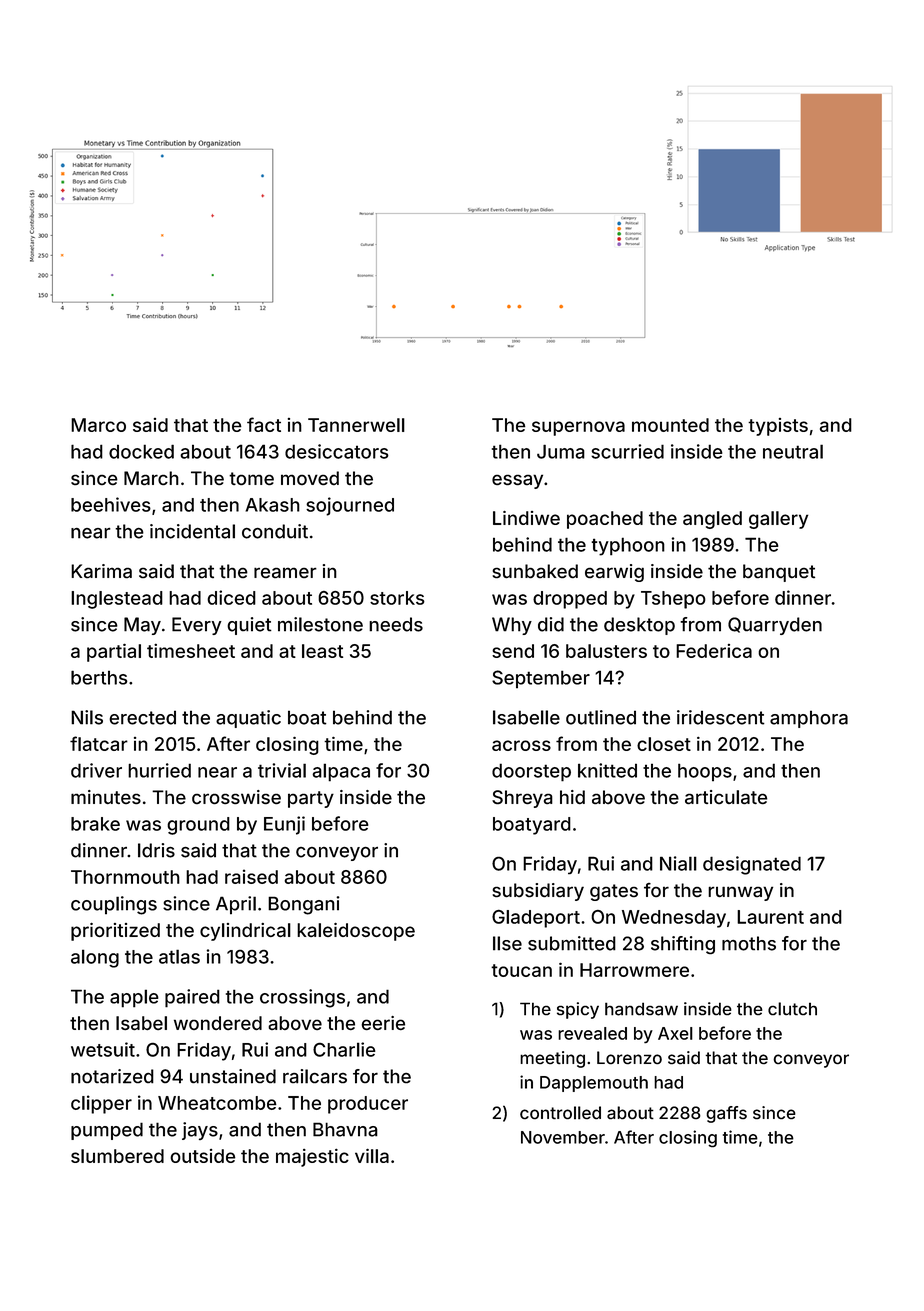 The width and height of the screenshot is (924, 1311). What do you see at coordinates (356, 932) in the screenshot?
I see `kaleidoscope` at bounding box center [356, 932].
